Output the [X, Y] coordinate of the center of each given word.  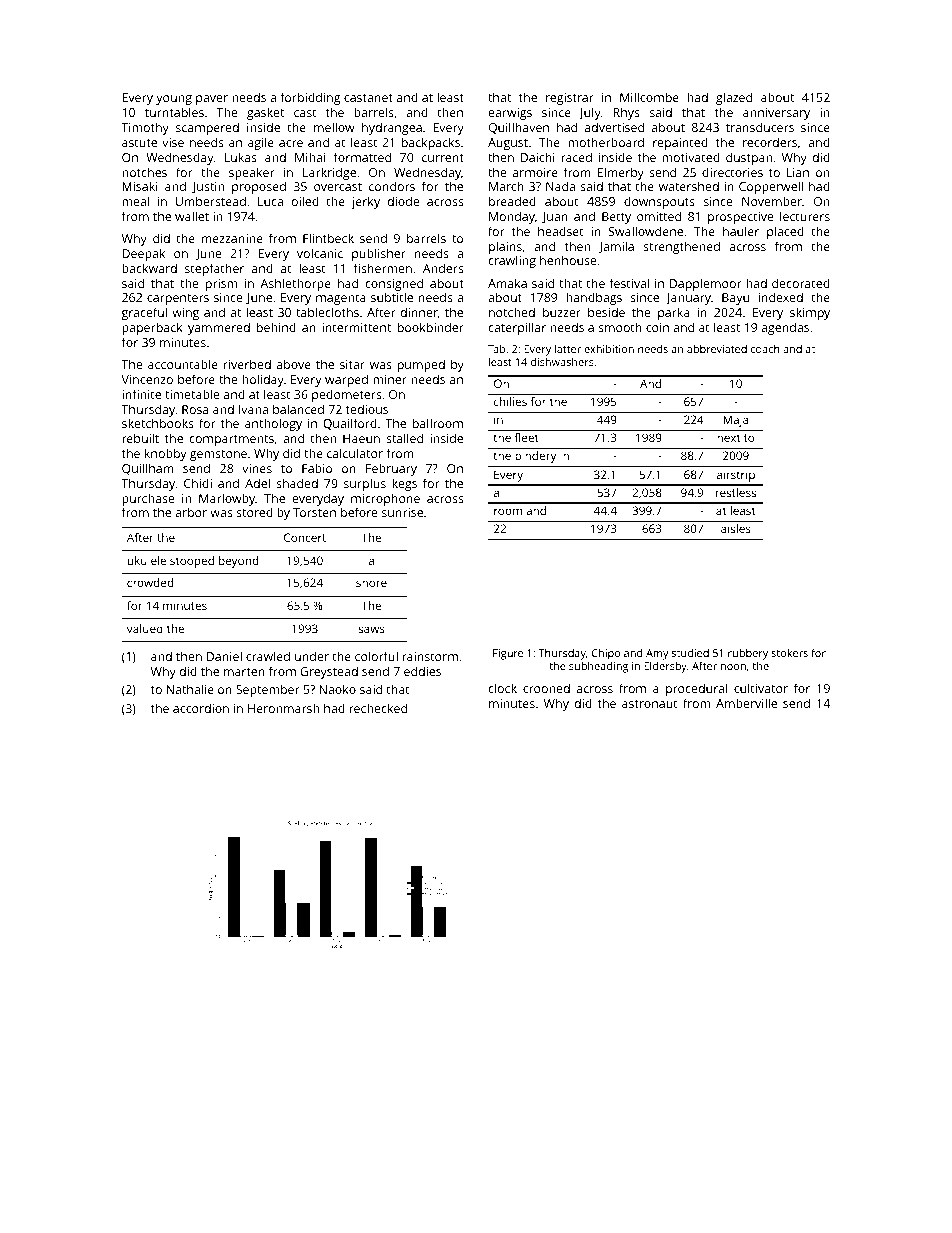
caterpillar [517, 328]
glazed [734, 98]
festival [629, 283]
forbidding [310, 98]
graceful [144, 313]
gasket [265, 113]
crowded [150, 582]
